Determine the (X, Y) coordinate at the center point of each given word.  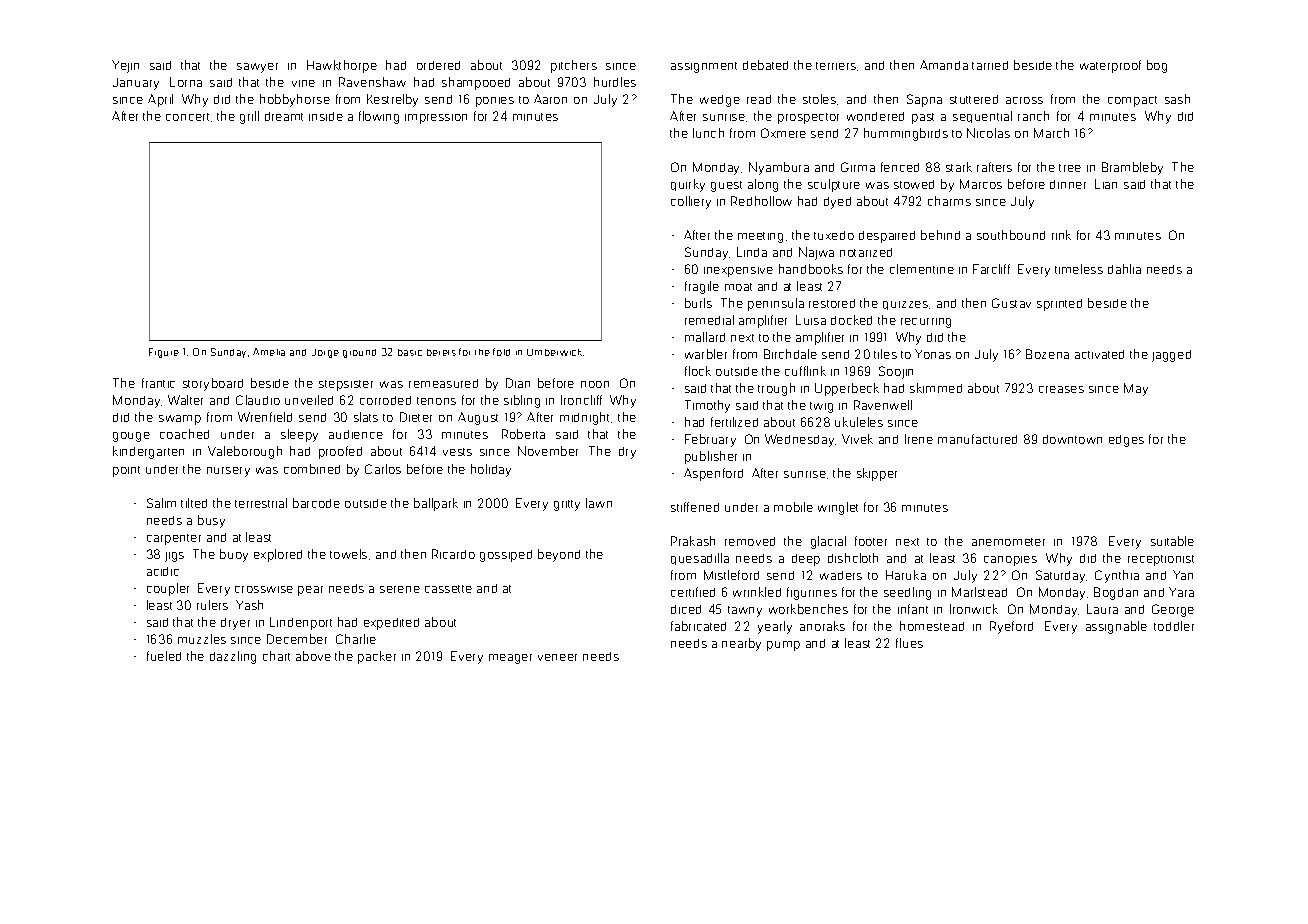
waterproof (1110, 66)
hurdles (615, 82)
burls (698, 303)
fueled (164, 656)
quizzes (905, 305)
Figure (164, 353)
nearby (741, 644)
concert (187, 117)
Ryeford (1011, 627)
